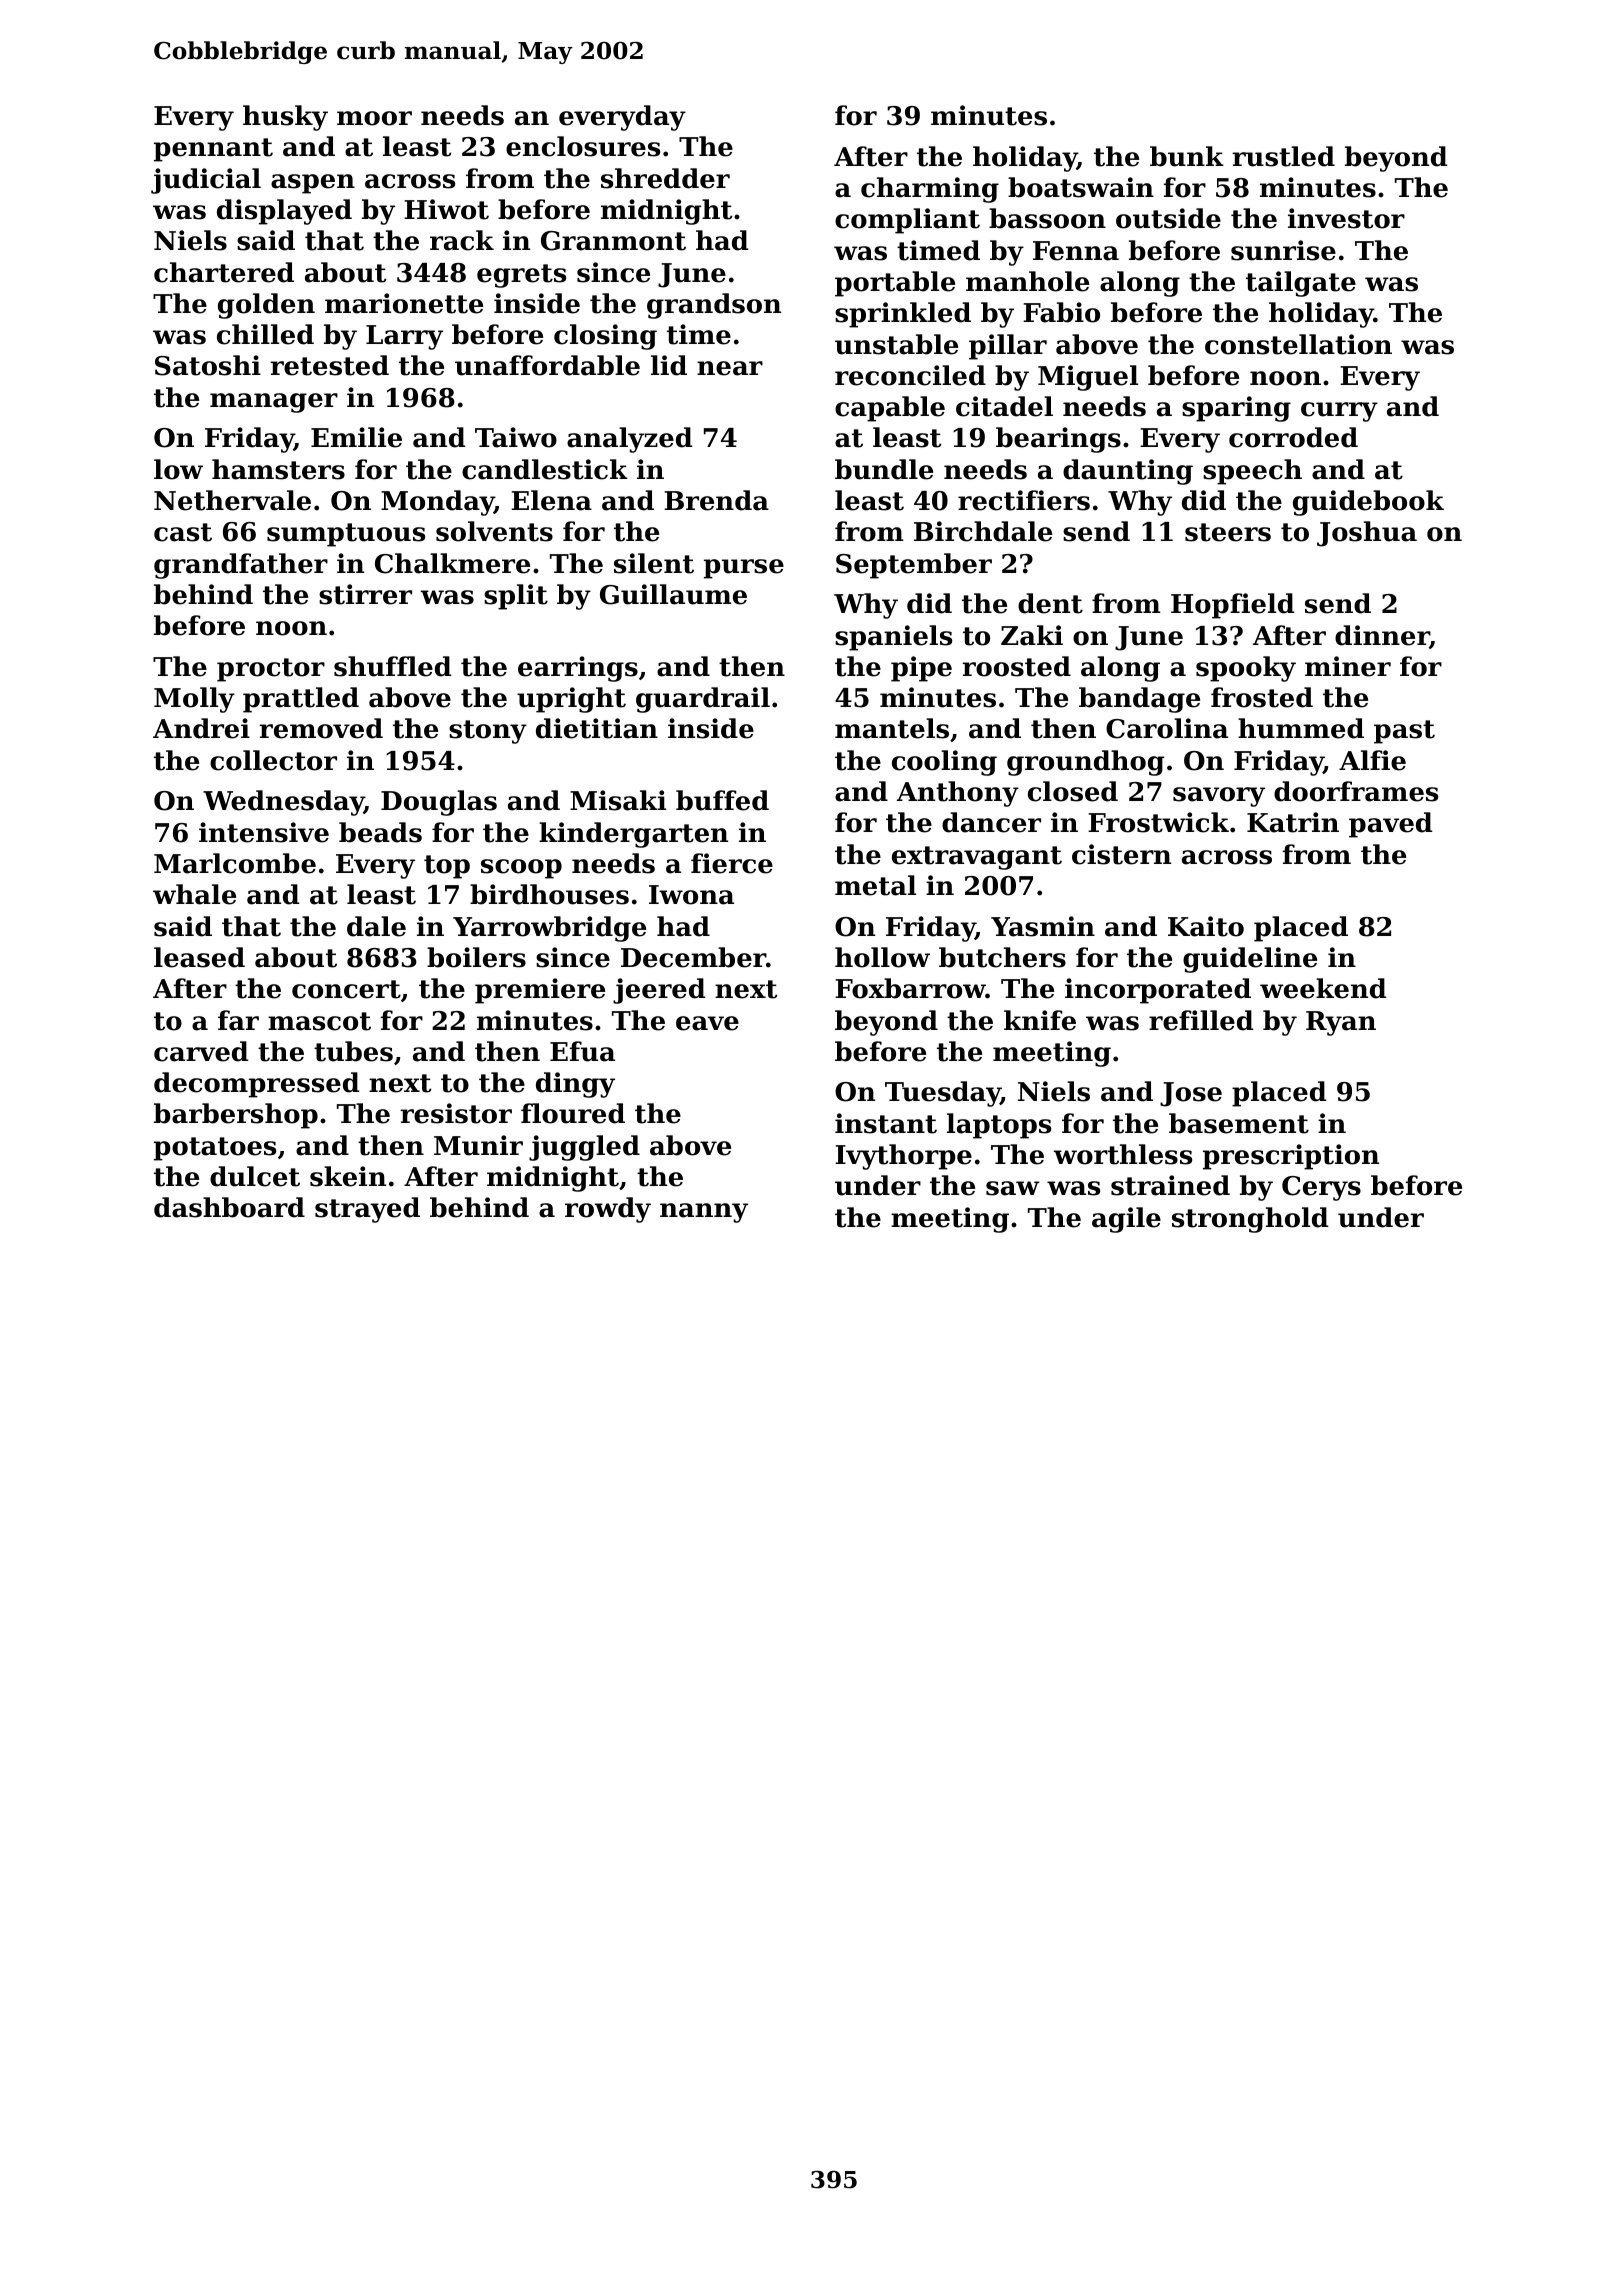 This screenshot has height=2292, width=1620. What do you see at coordinates (346, 535) in the screenshot?
I see `sumptuous` at bounding box center [346, 535].
